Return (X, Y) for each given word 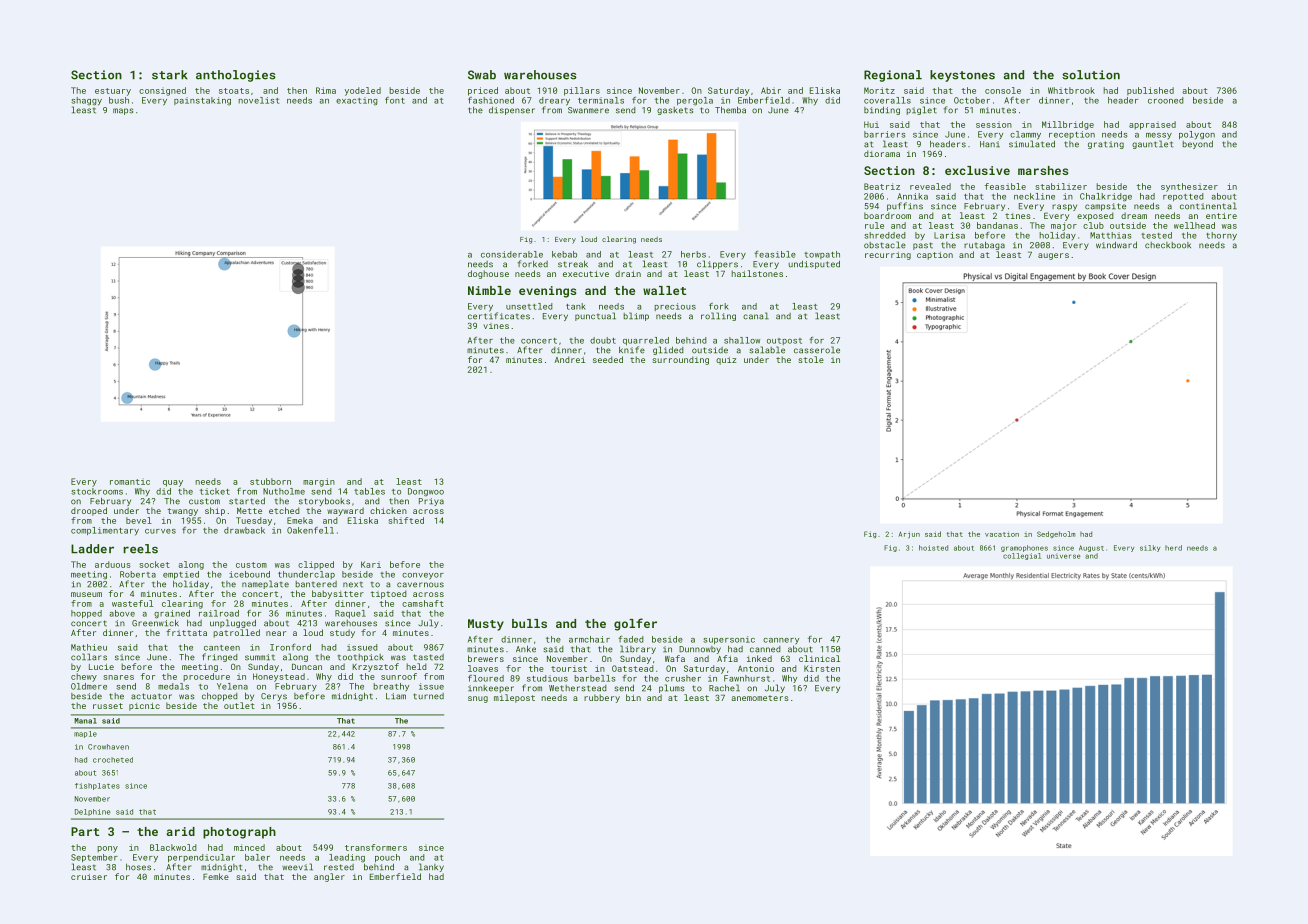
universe (1064, 556)
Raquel (350, 614)
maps (123, 111)
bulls (529, 623)
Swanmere (588, 110)
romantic (130, 481)
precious (675, 307)
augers (1053, 256)
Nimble (489, 290)
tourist (569, 668)
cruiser (89, 877)
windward (1116, 245)
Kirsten (822, 668)
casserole (817, 350)
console (1003, 90)
